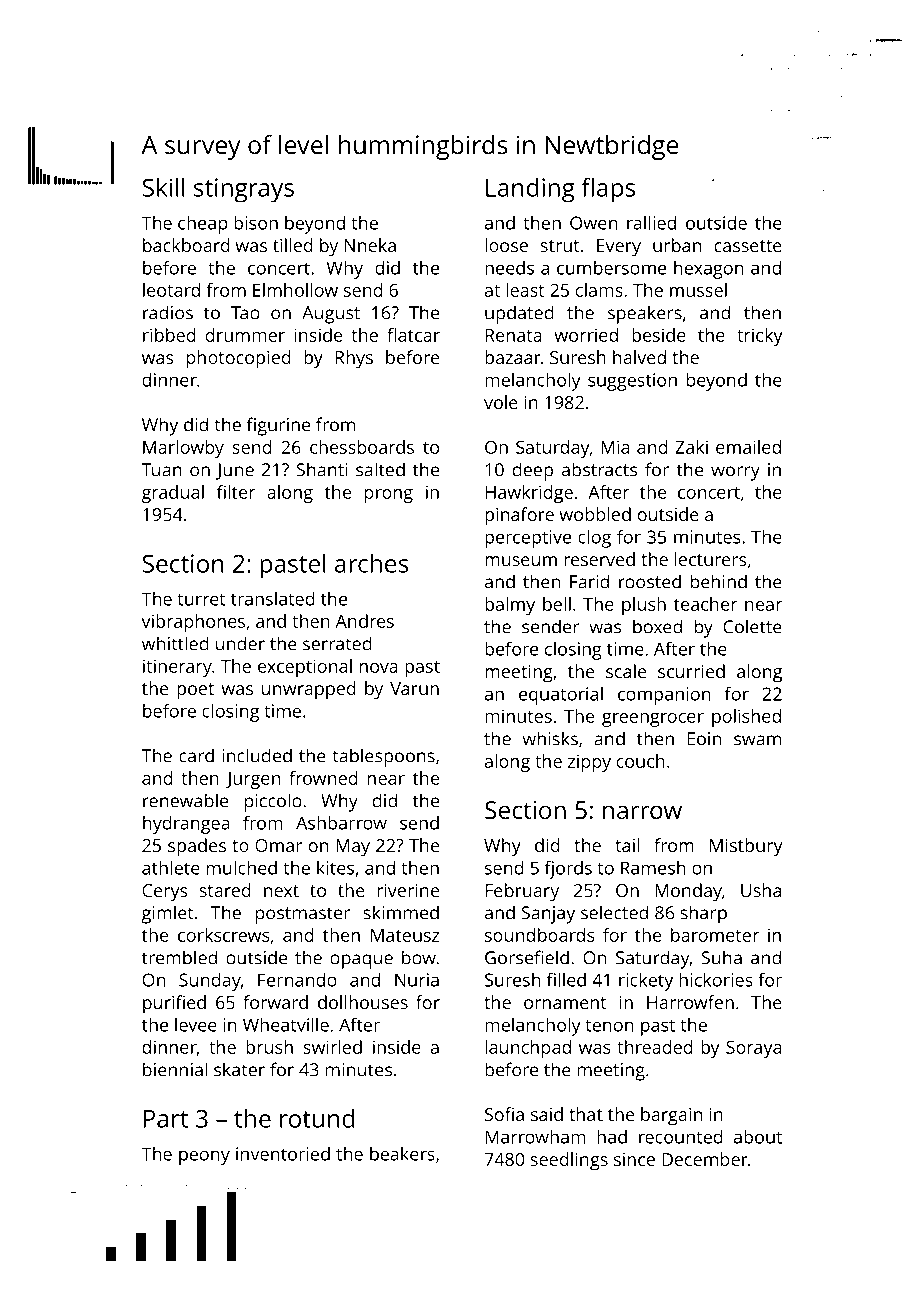 The height and width of the screenshot is (1314, 924). What do you see at coordinates (193, 623) in the screenshot?
I see `vibraphones` at bounding box center [193, 623].
